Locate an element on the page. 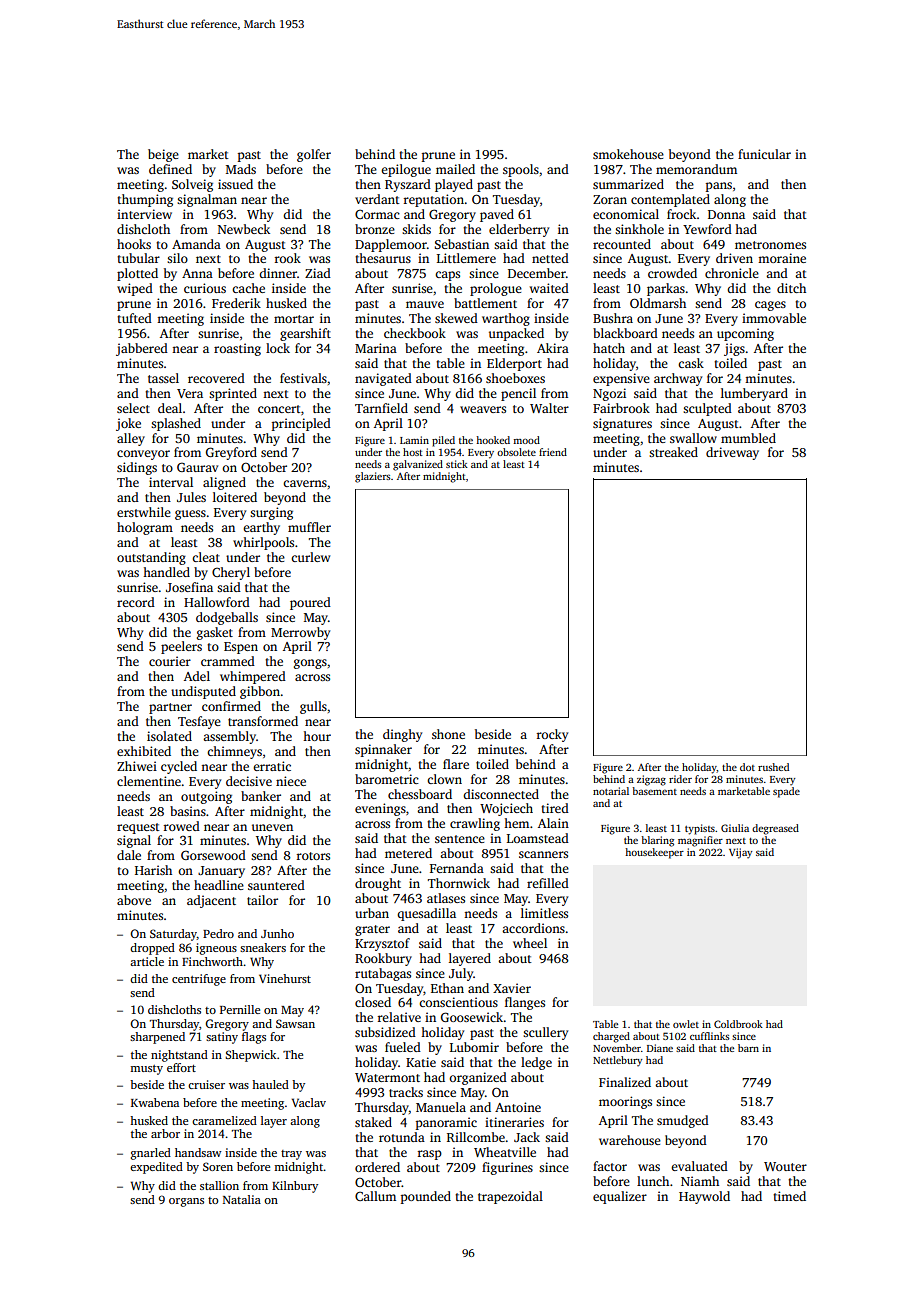 The height and width of the image is (1308, 924). basins is located at coordinates (188, 811).
